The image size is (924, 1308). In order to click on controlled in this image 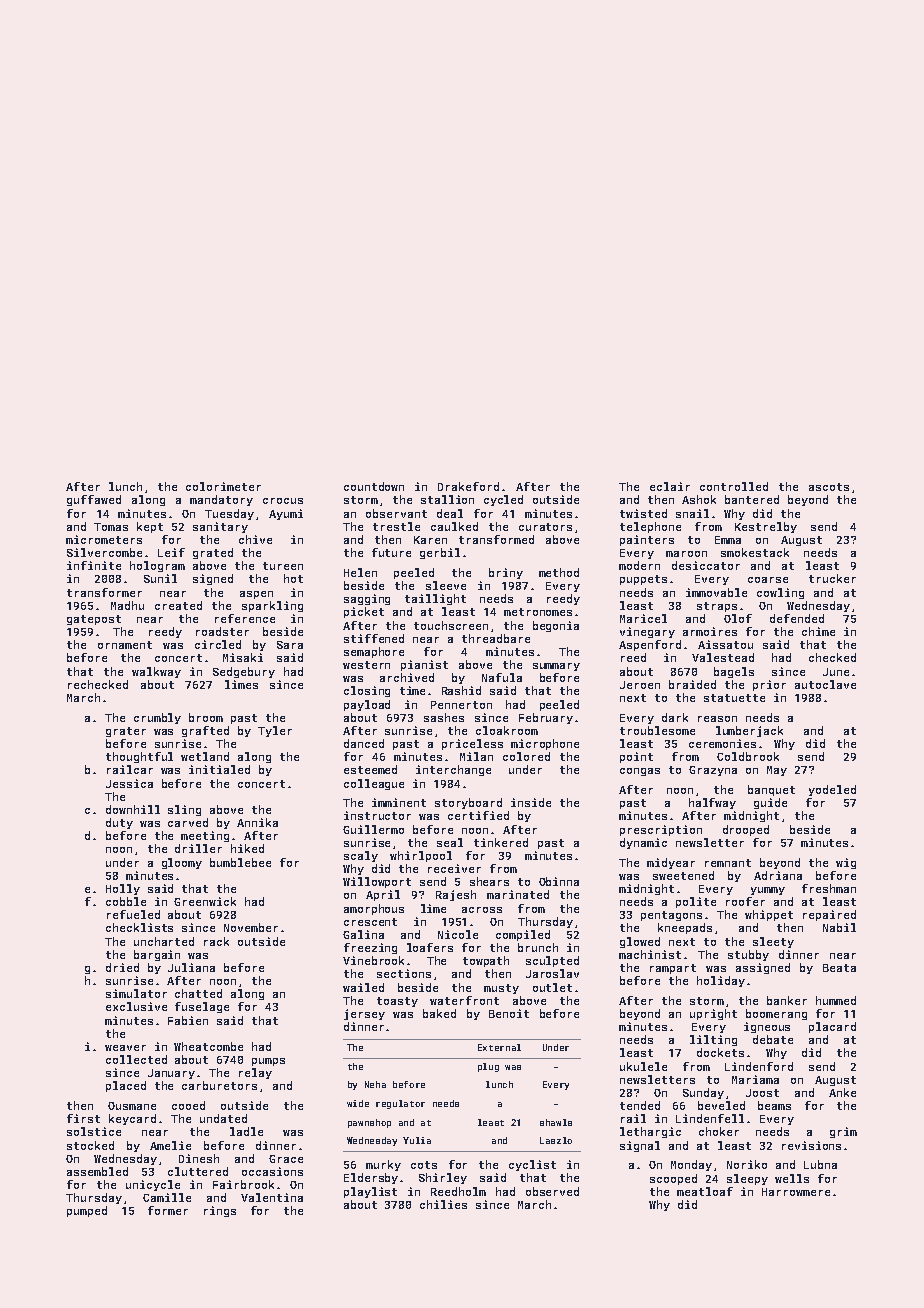, I will do `click(734, 486)`.
